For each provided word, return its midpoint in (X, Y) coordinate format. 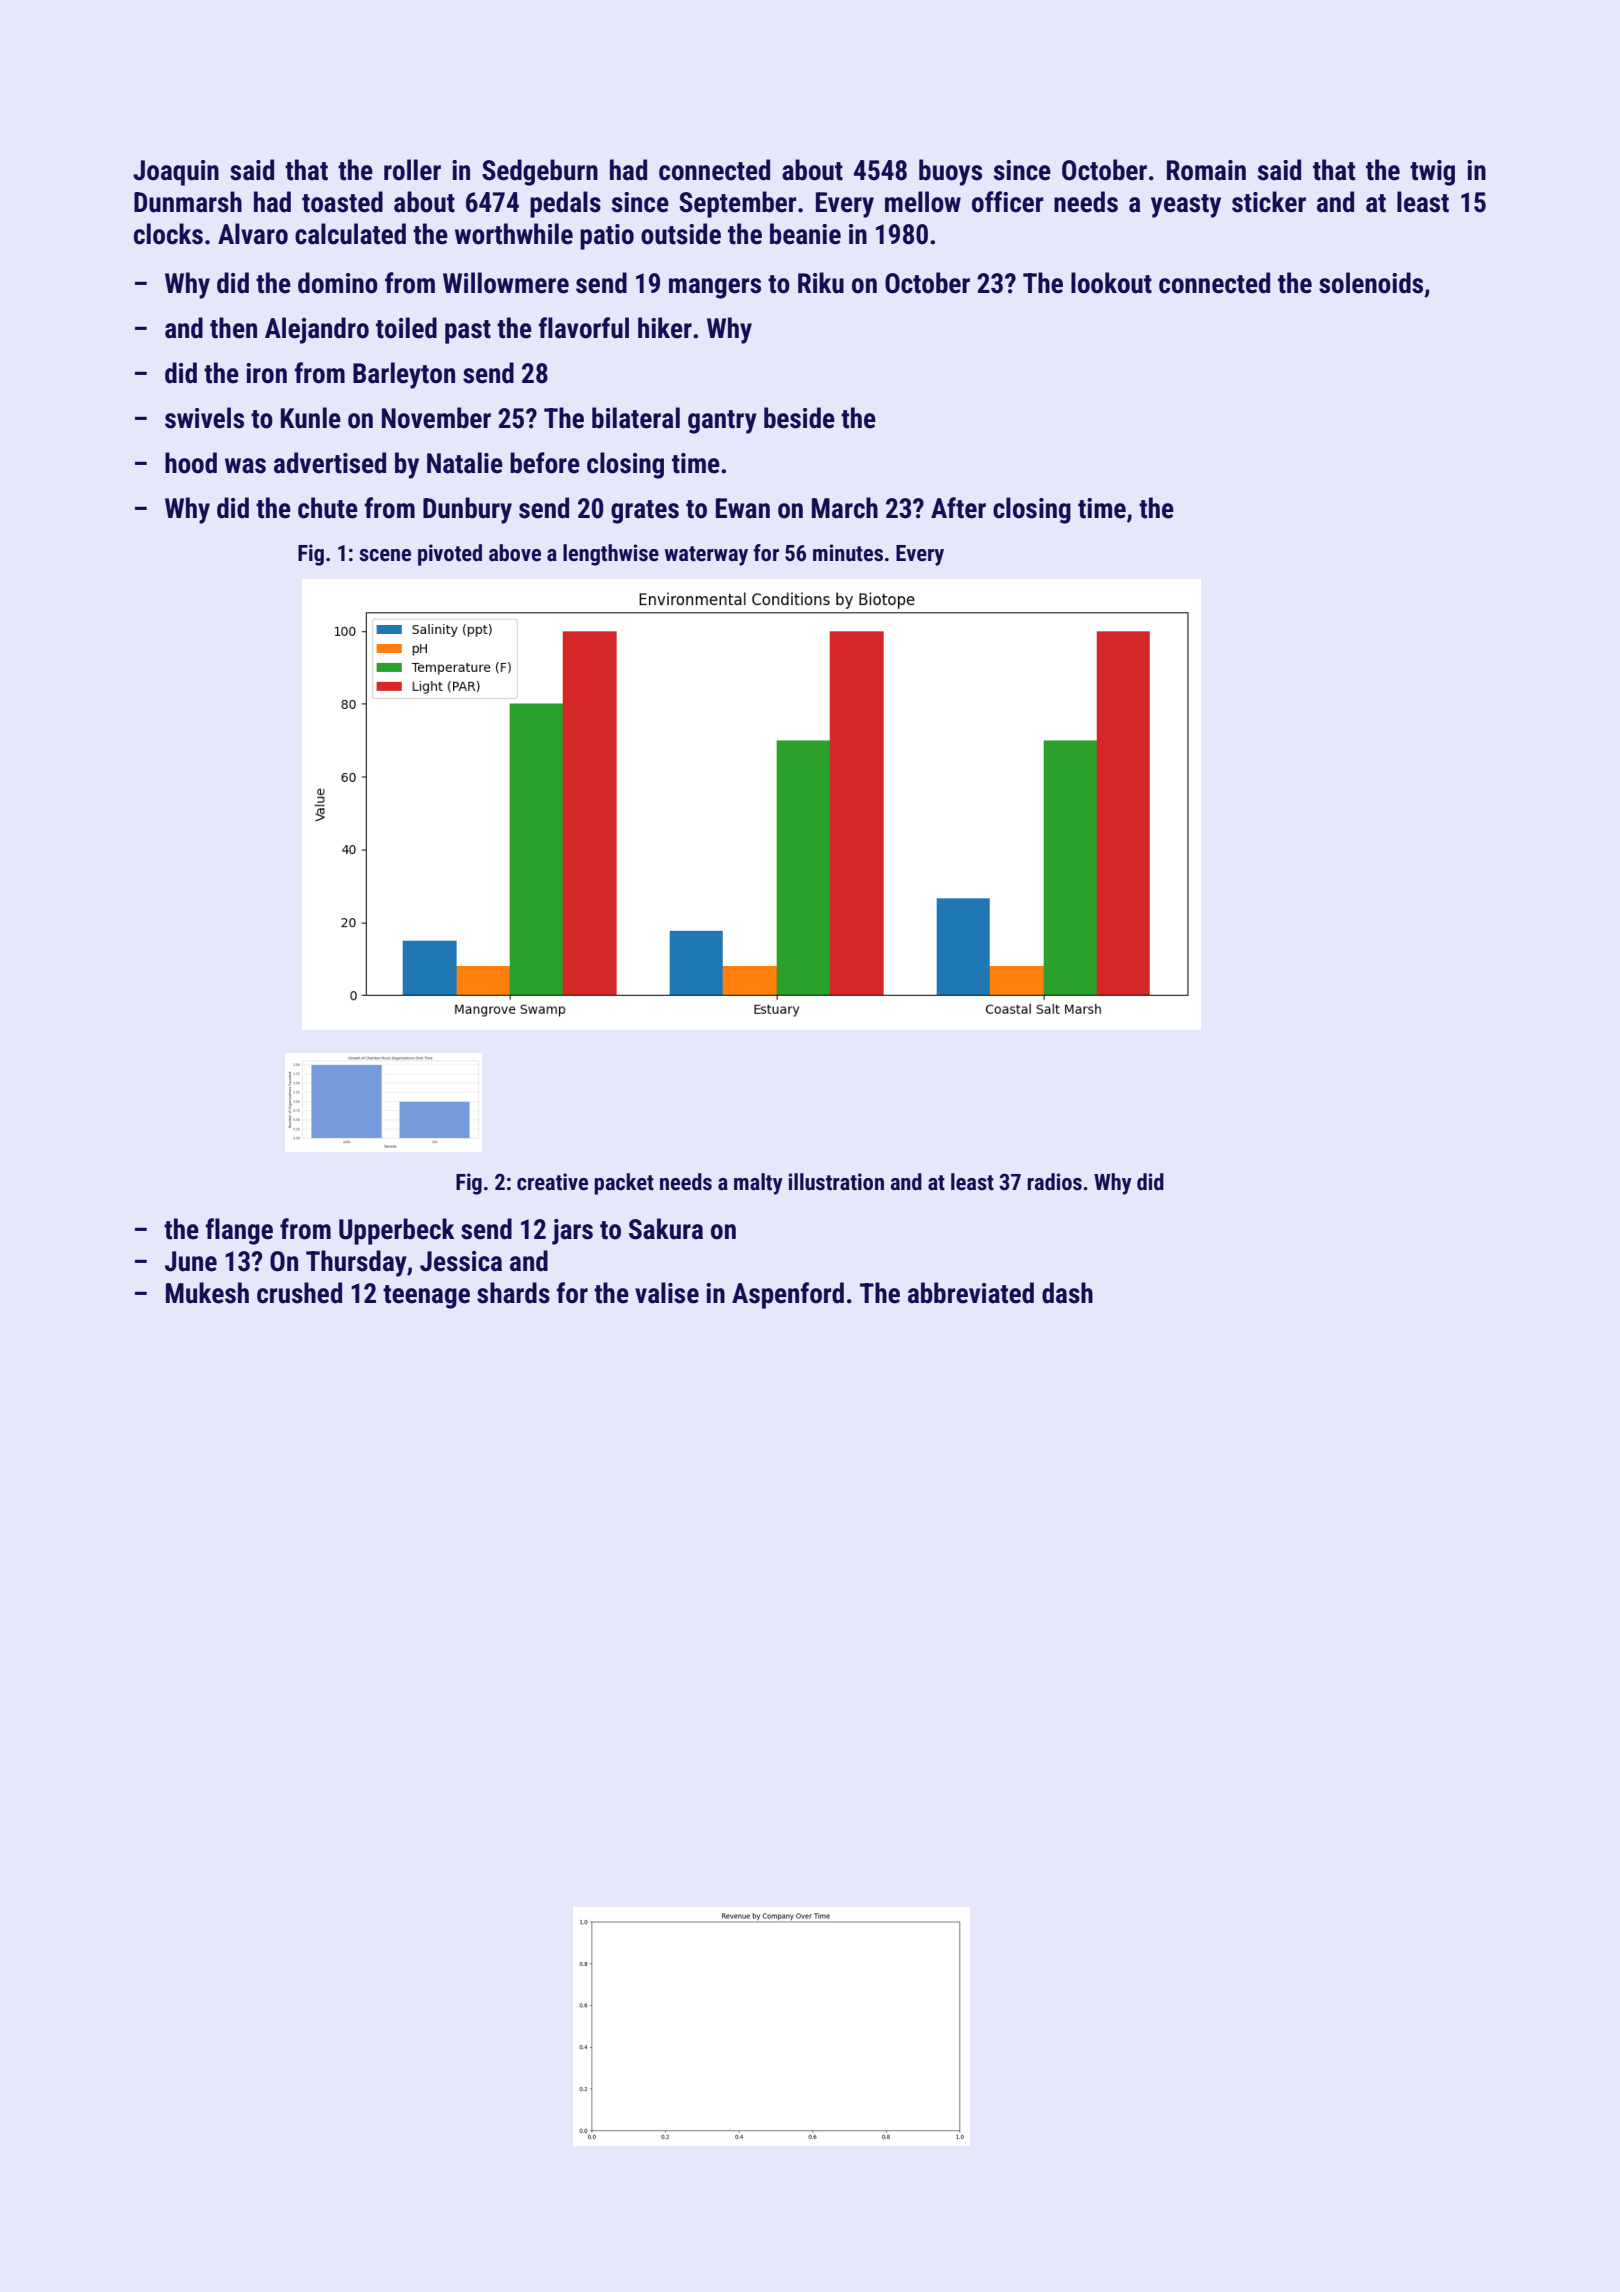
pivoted (450, 555)
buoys (950, 172)
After (958, 508)
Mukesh (207, 1293)
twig (1432, 173)
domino (338, 283)
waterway (706, 556)
